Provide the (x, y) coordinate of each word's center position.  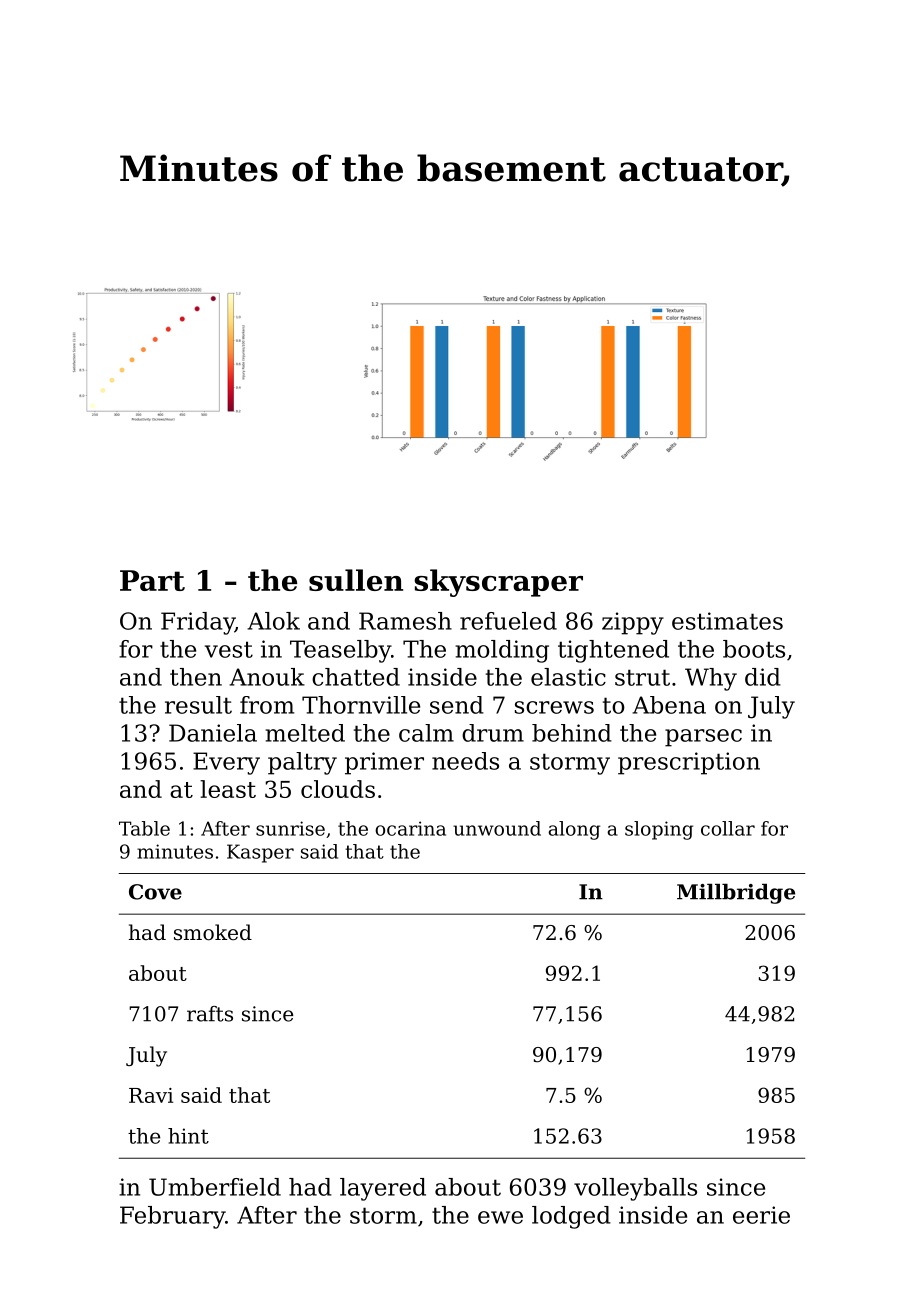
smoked (213, 932)
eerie (761, 1215)
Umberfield (215, 1187)
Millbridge (736, 894)
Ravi (151, 1095)
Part (152, 580)
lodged (571, 1217)
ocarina (410, 828)
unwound (497, 828)
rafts (210, 1014)
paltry (302, 763)
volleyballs (635, 1189)
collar (728, 828)
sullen (356, 580)
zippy (633, 623)
